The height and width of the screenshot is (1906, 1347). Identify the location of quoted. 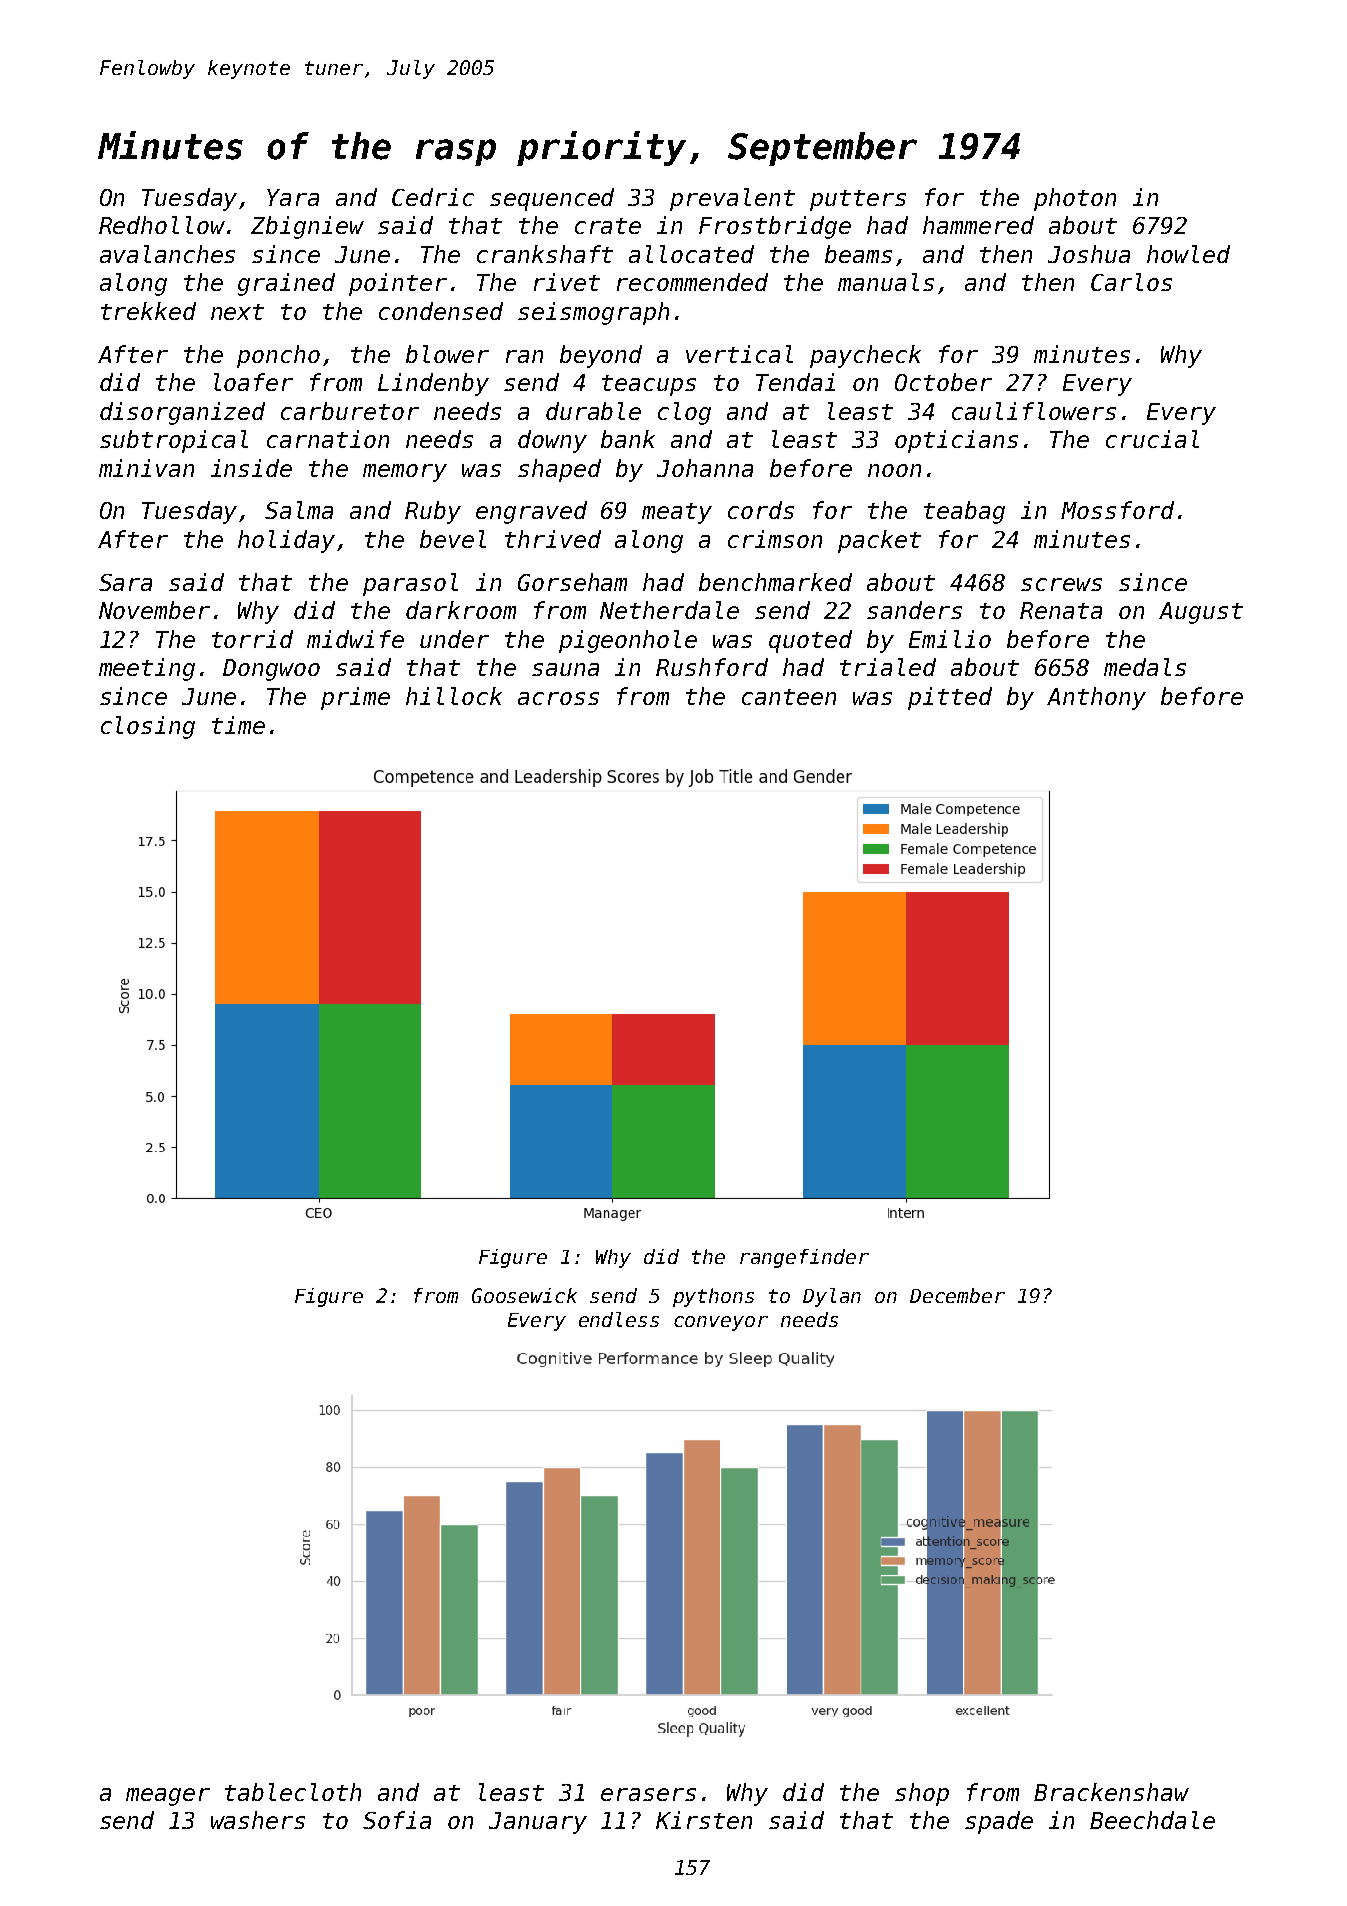
(810, 641).
